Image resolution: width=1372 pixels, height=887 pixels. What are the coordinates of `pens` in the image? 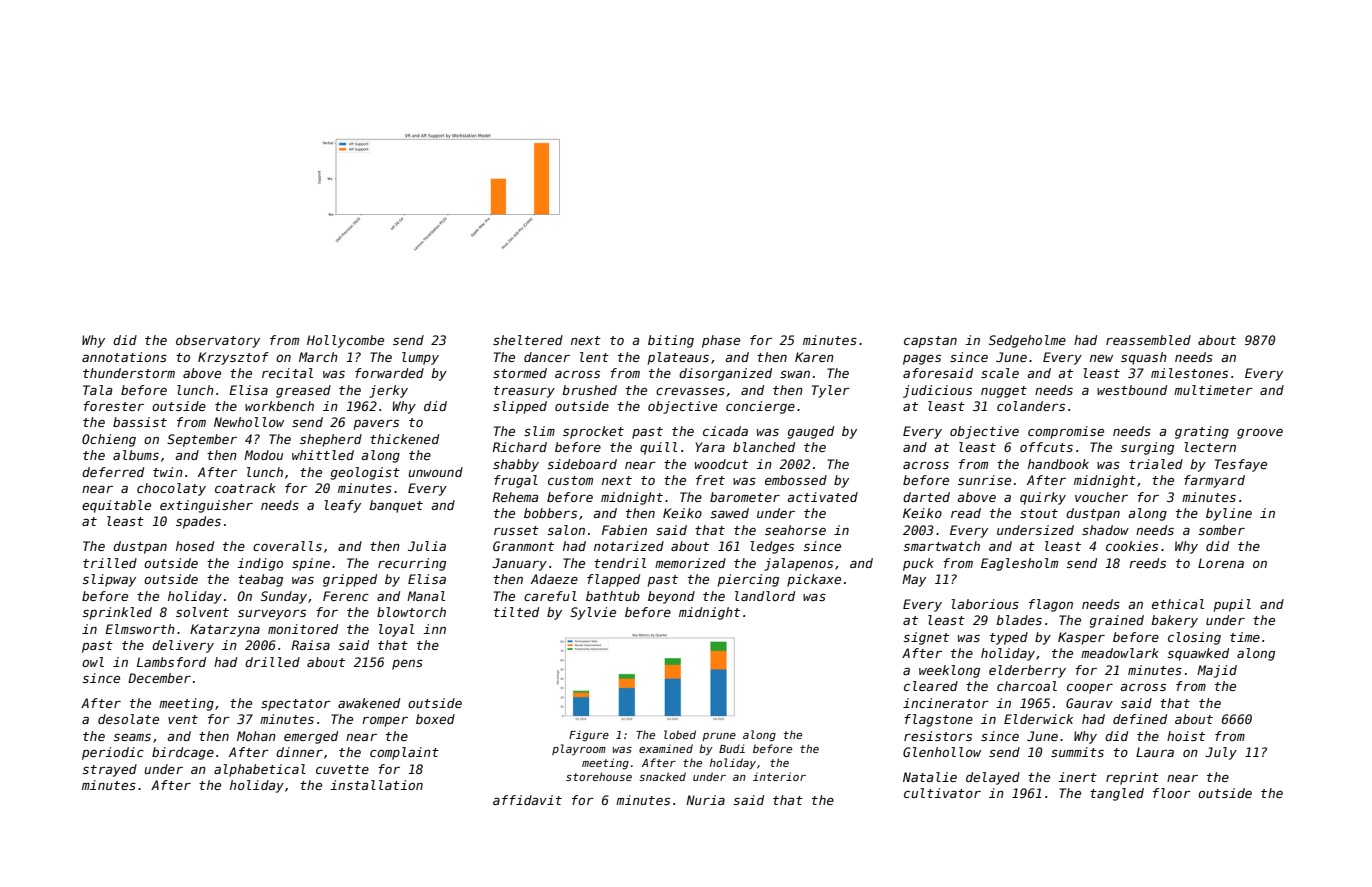 It's located at (407, 665).
